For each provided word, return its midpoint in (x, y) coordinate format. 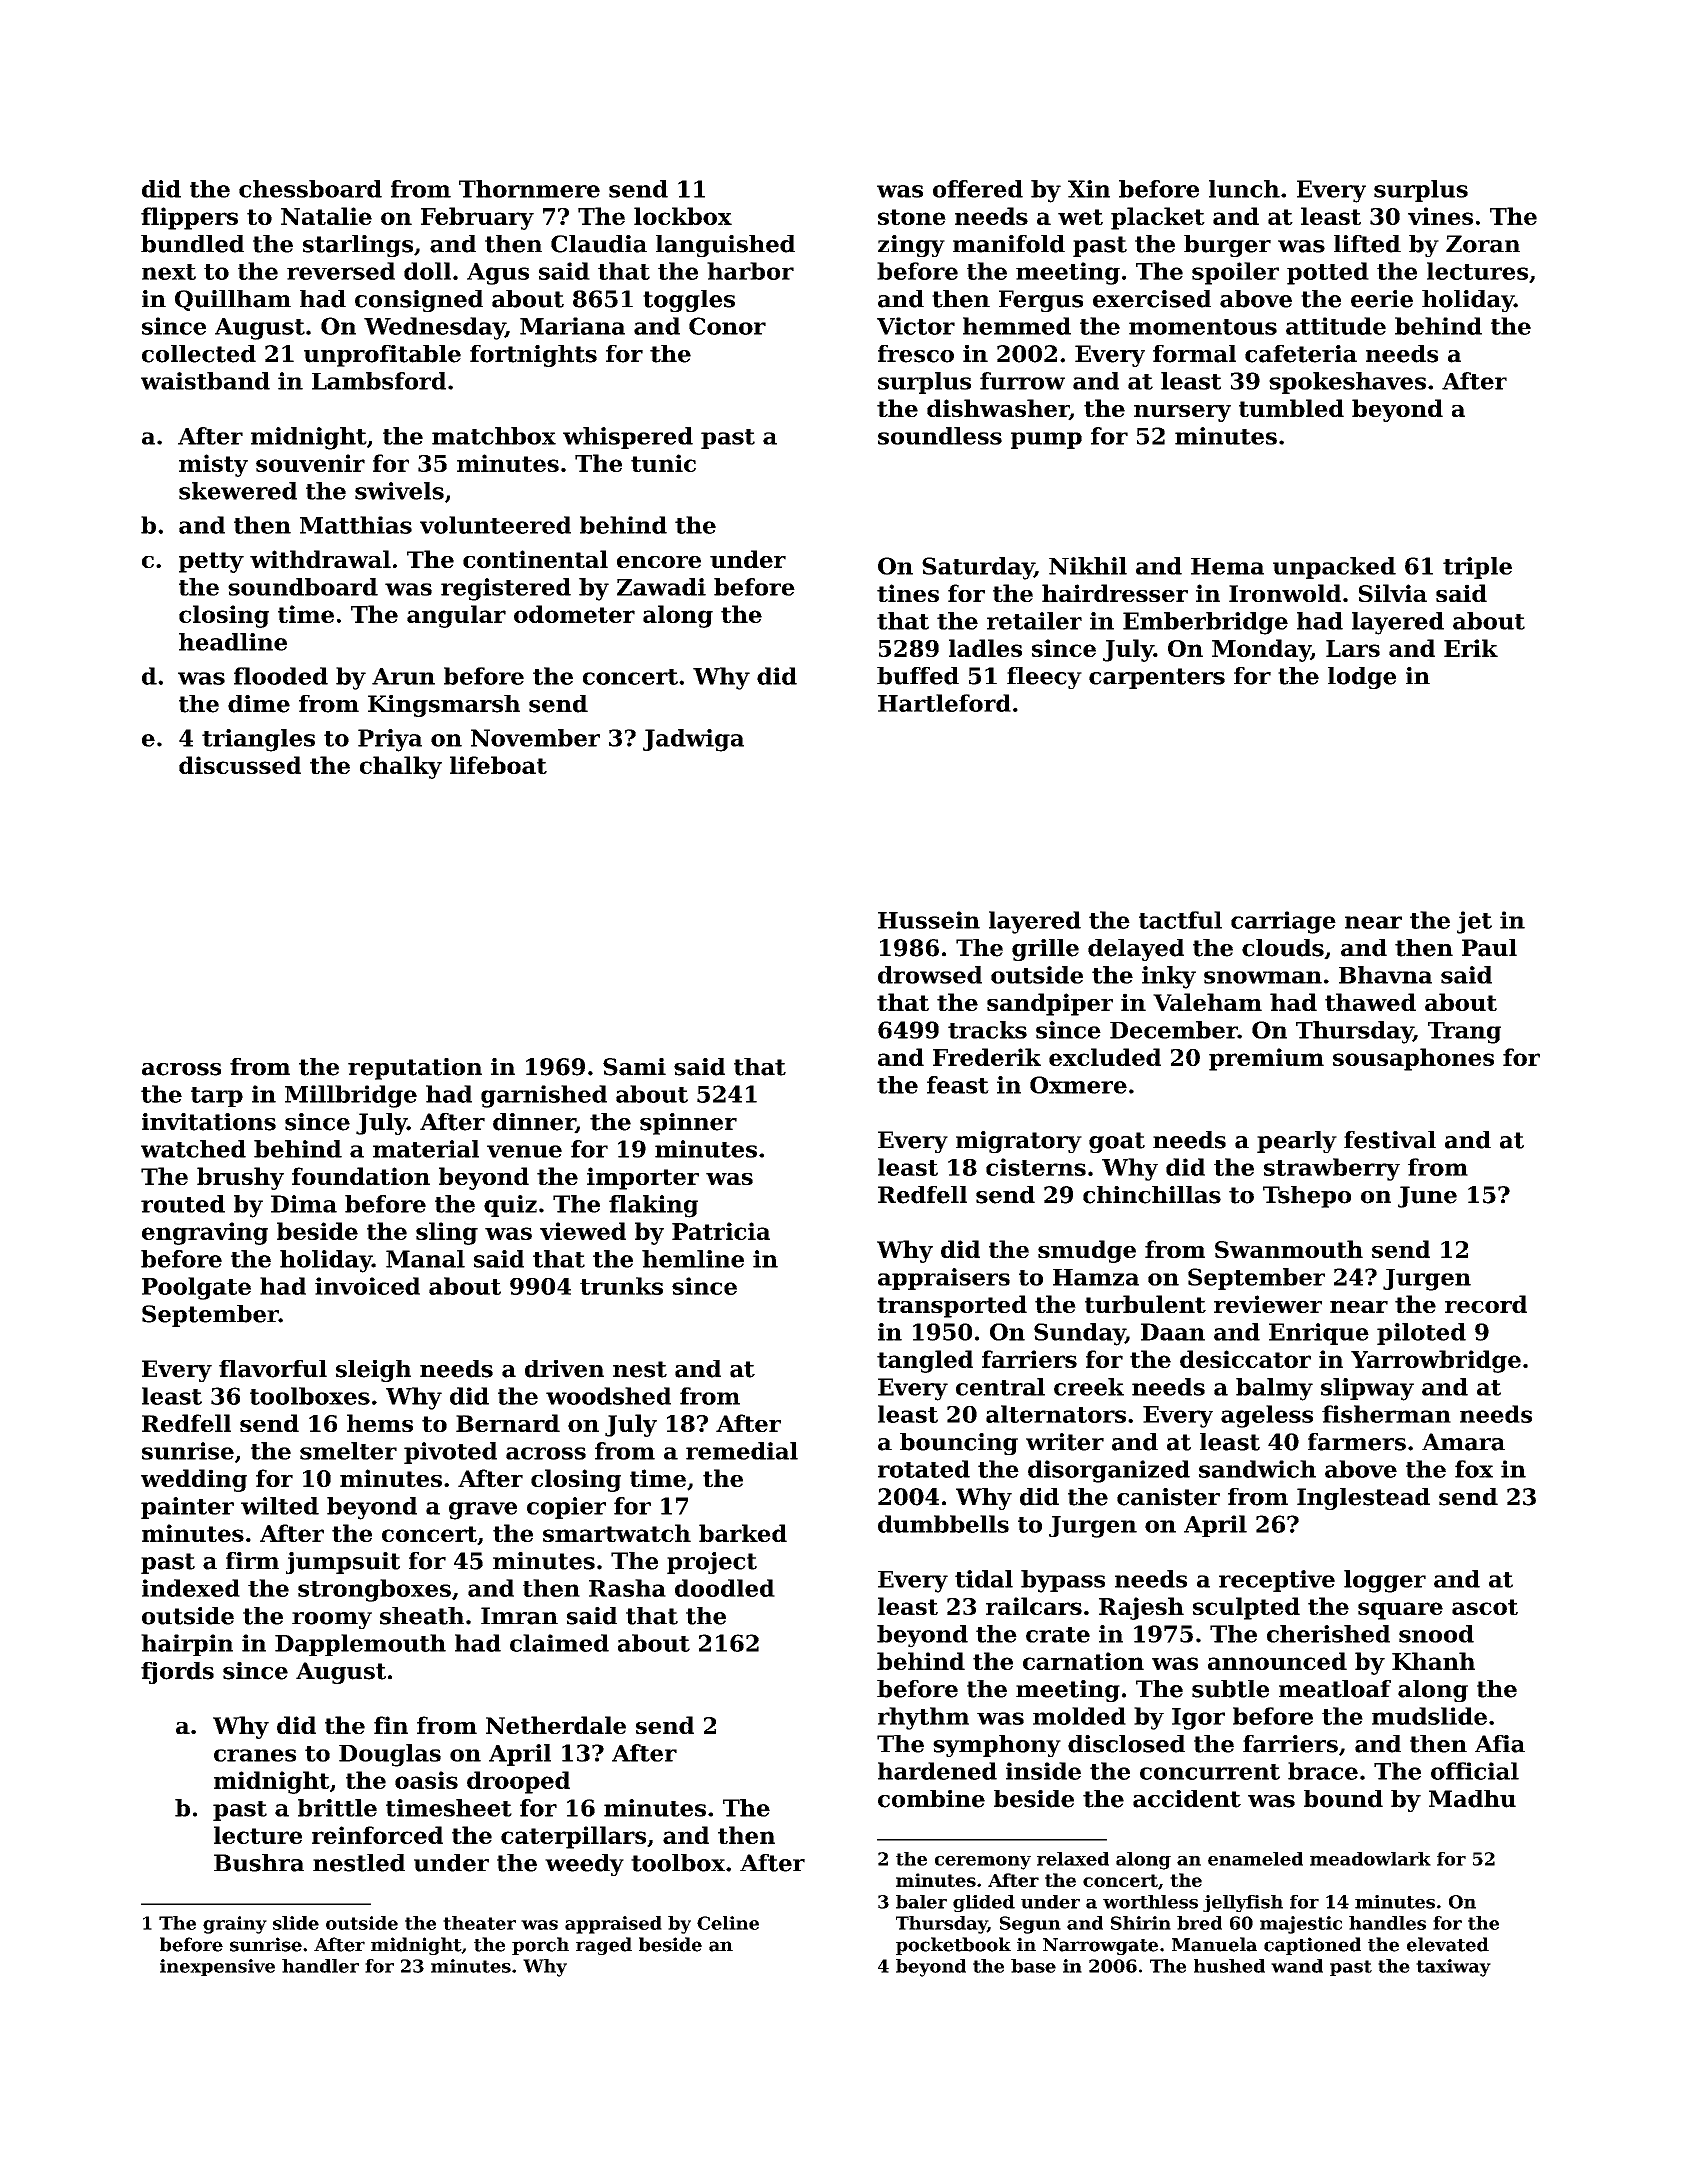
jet (1474, 922)
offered (978, 189)
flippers (189, 218)
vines (1440, 216)
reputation (415, 1069)
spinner (688, 1124)
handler (320, 1966)
